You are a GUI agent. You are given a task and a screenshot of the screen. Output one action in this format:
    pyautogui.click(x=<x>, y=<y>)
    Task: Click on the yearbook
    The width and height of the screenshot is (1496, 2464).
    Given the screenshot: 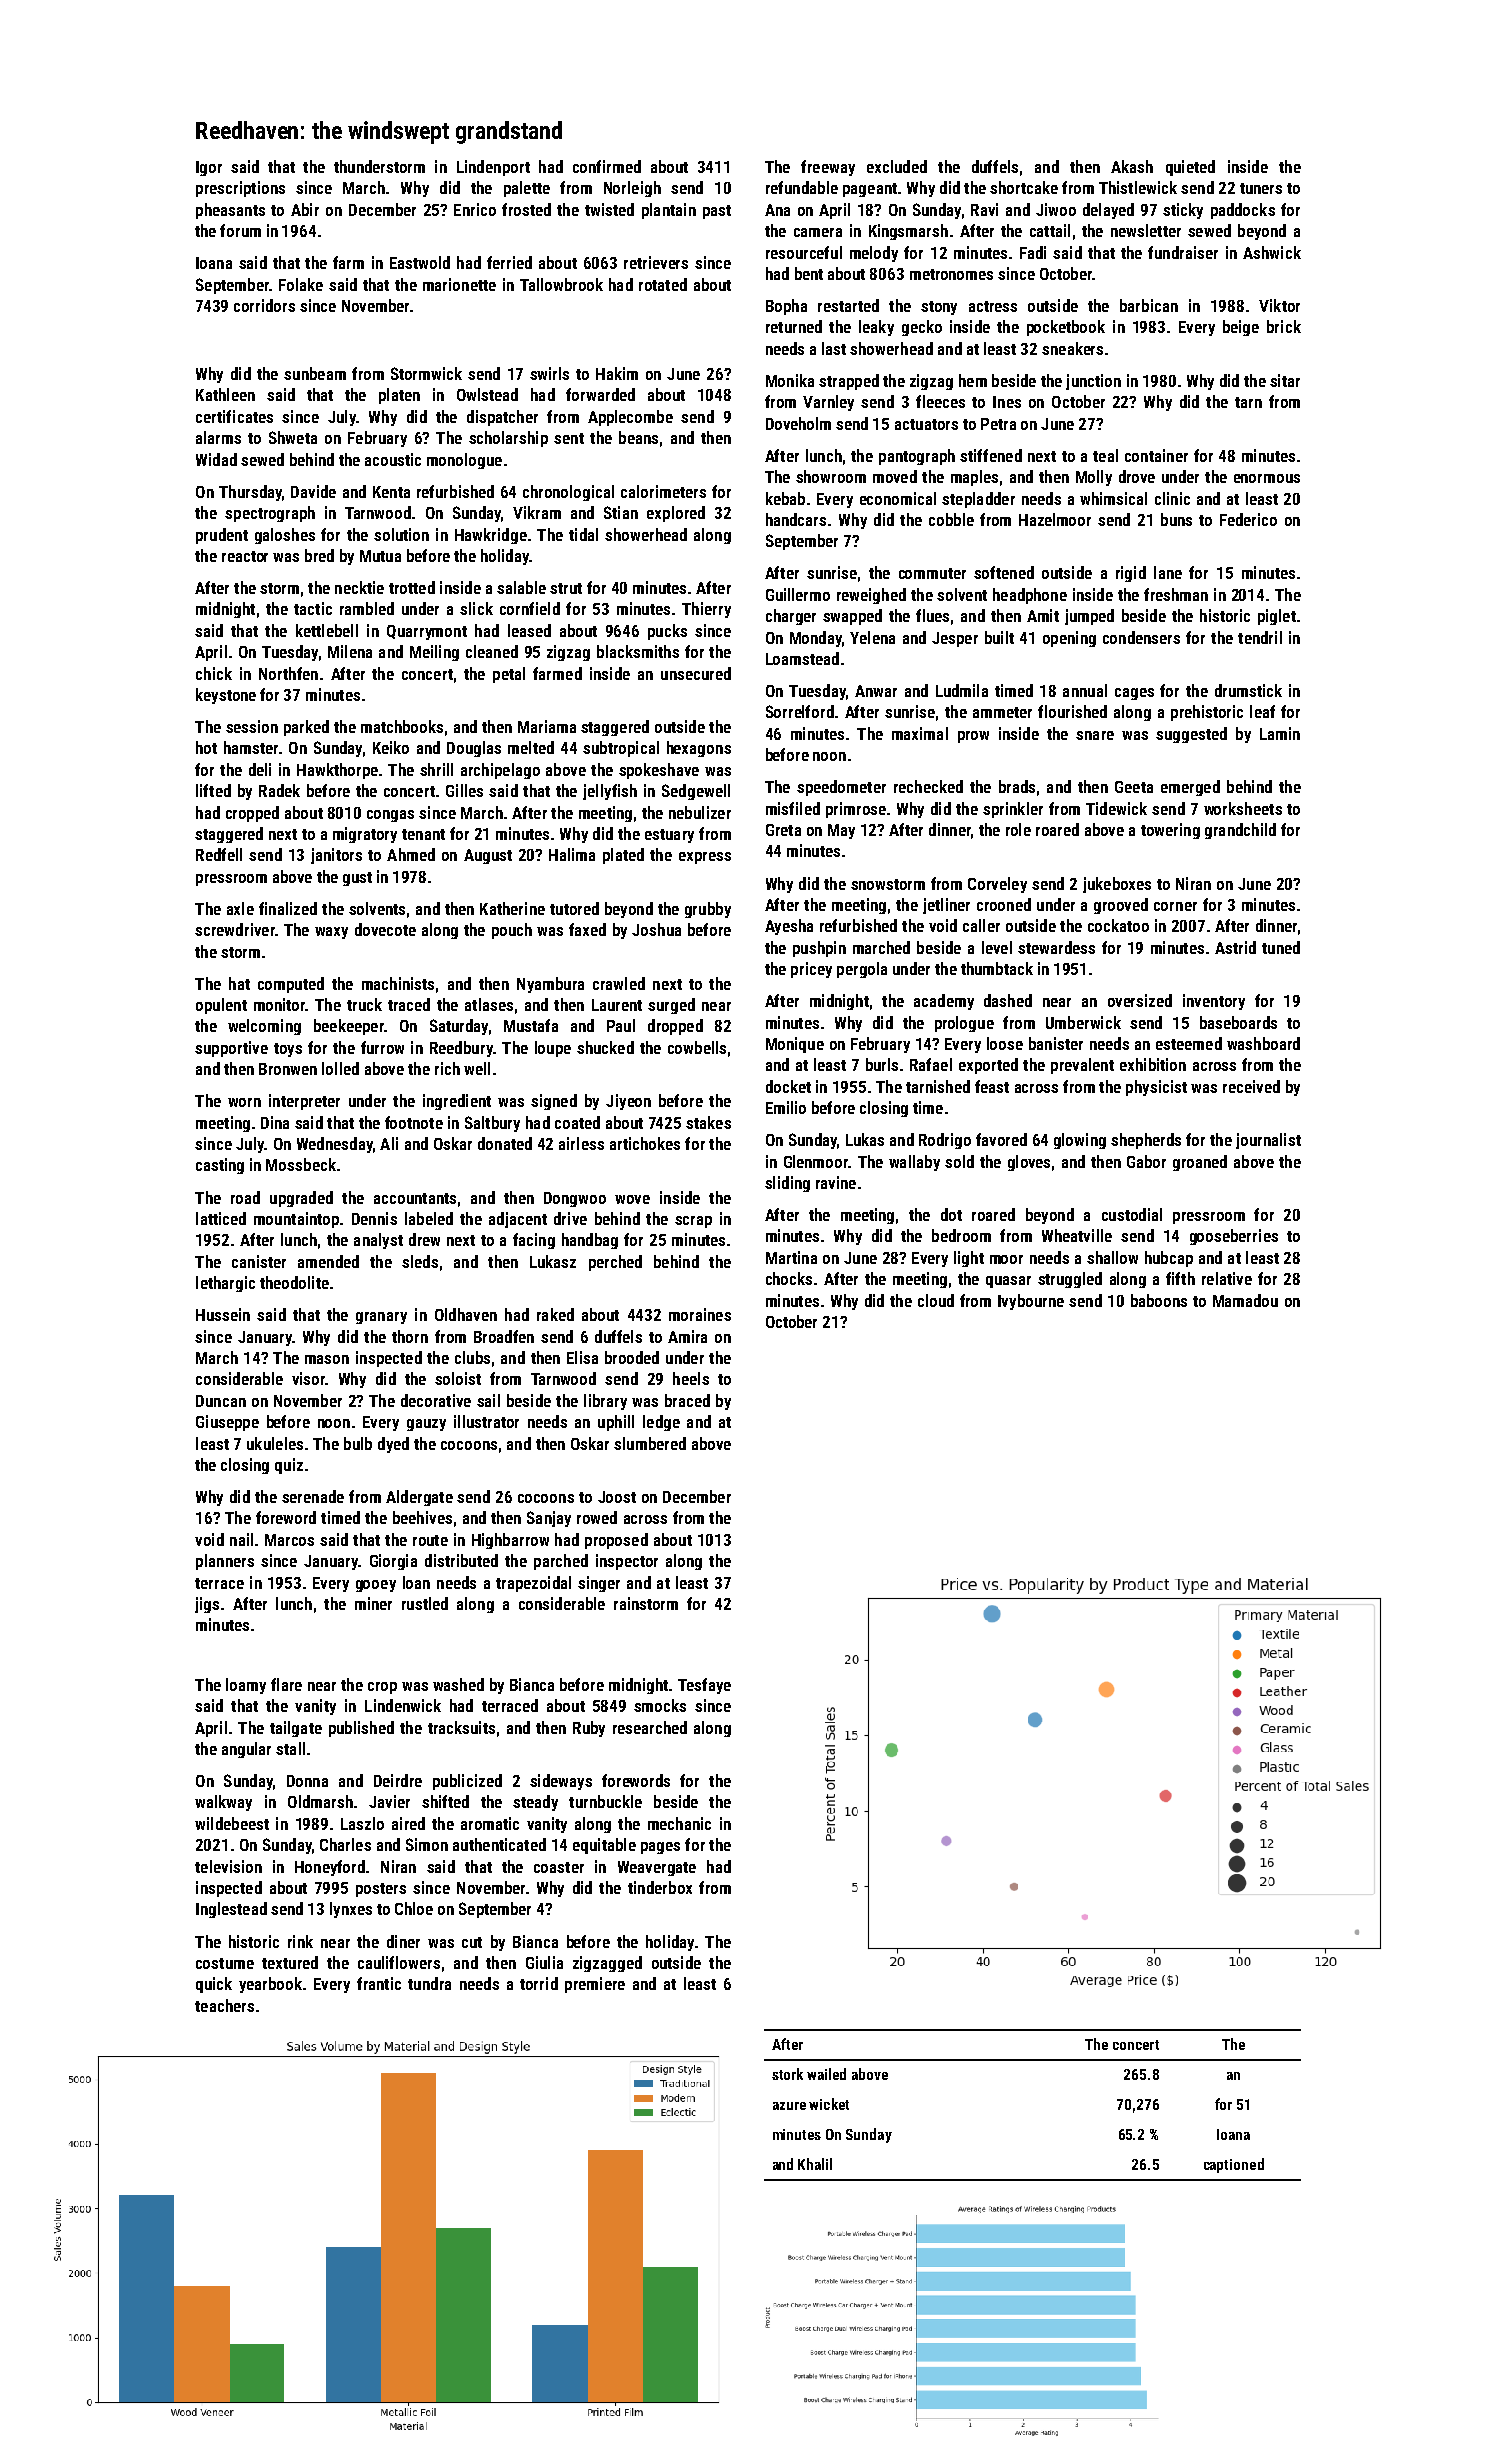 What is the action you would take?
    pyautogui.click(x=270, y=1985)
